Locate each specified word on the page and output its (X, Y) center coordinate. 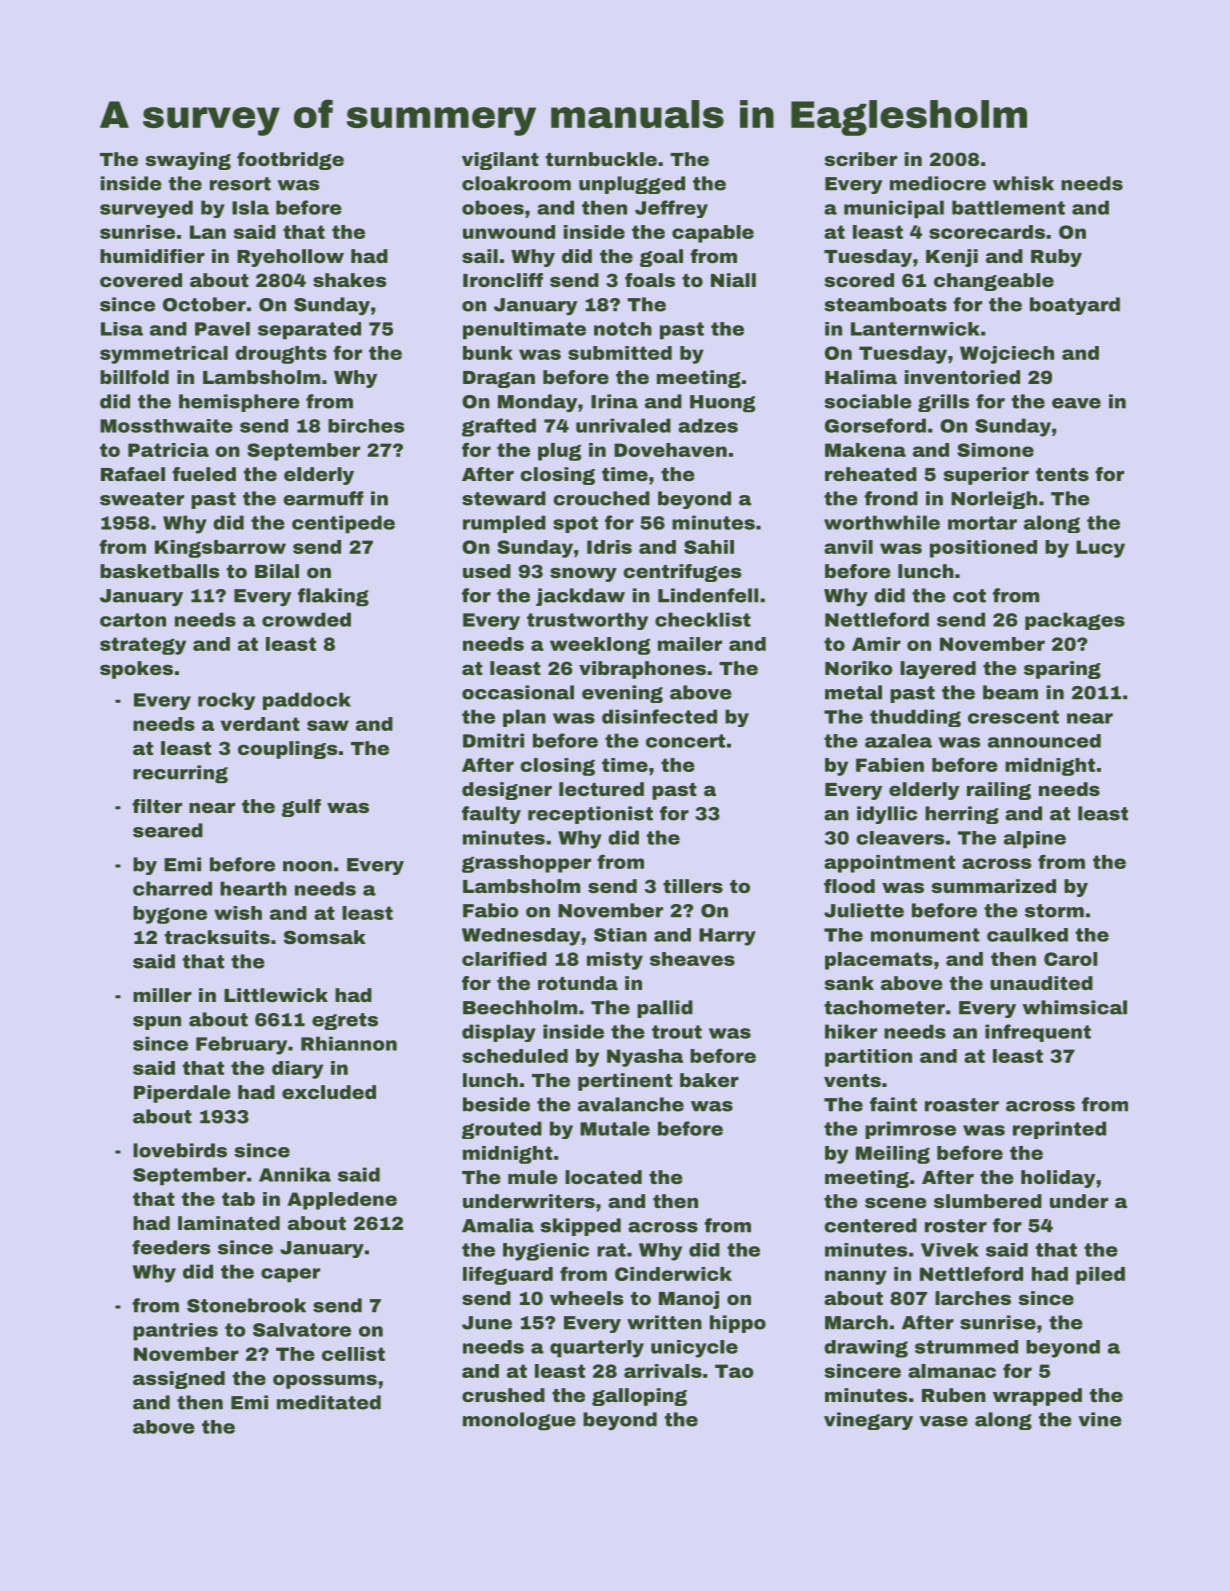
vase (943, 1421)
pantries (175, 1332)
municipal (894, 209)
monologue (519, 1421)
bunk (488, 353)
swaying (188, 161)
